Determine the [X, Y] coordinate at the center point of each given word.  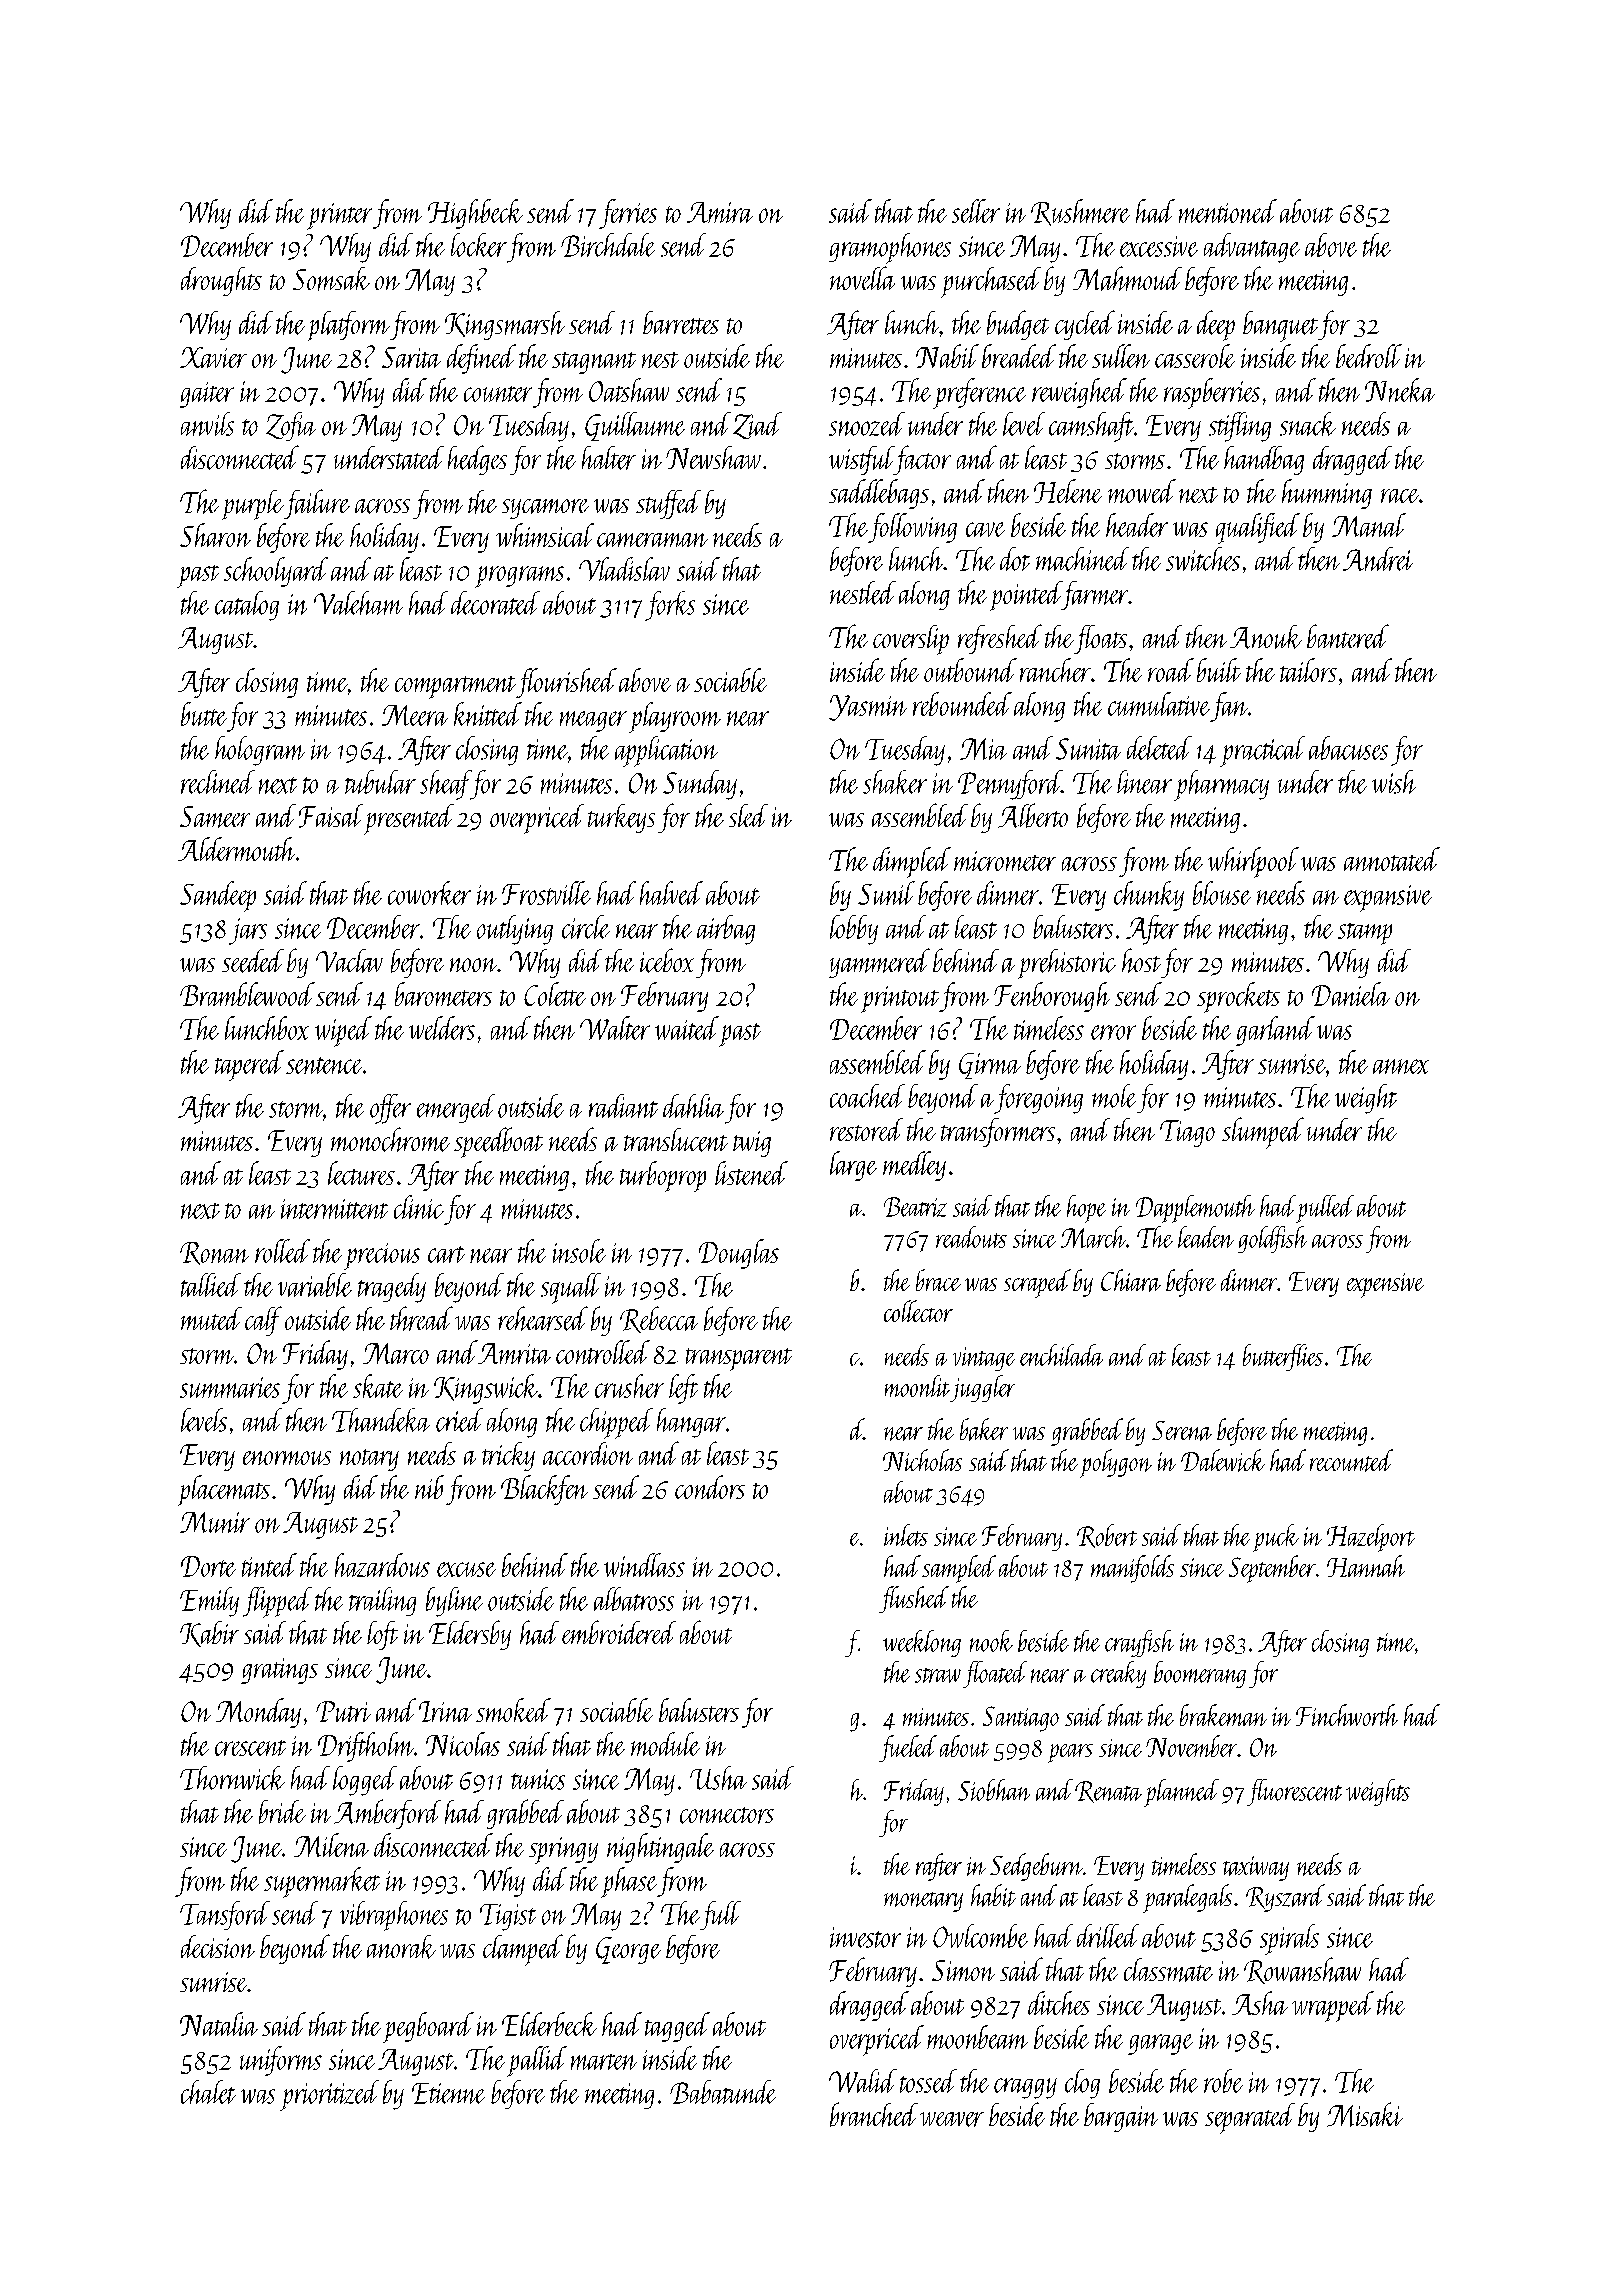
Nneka [1400, 390]
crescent [250, 1748]
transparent [739, 1359]
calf [263, 1321]
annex [1401, 1066]
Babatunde [723, 2092]
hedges [477, 460]
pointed [1026, 596]
